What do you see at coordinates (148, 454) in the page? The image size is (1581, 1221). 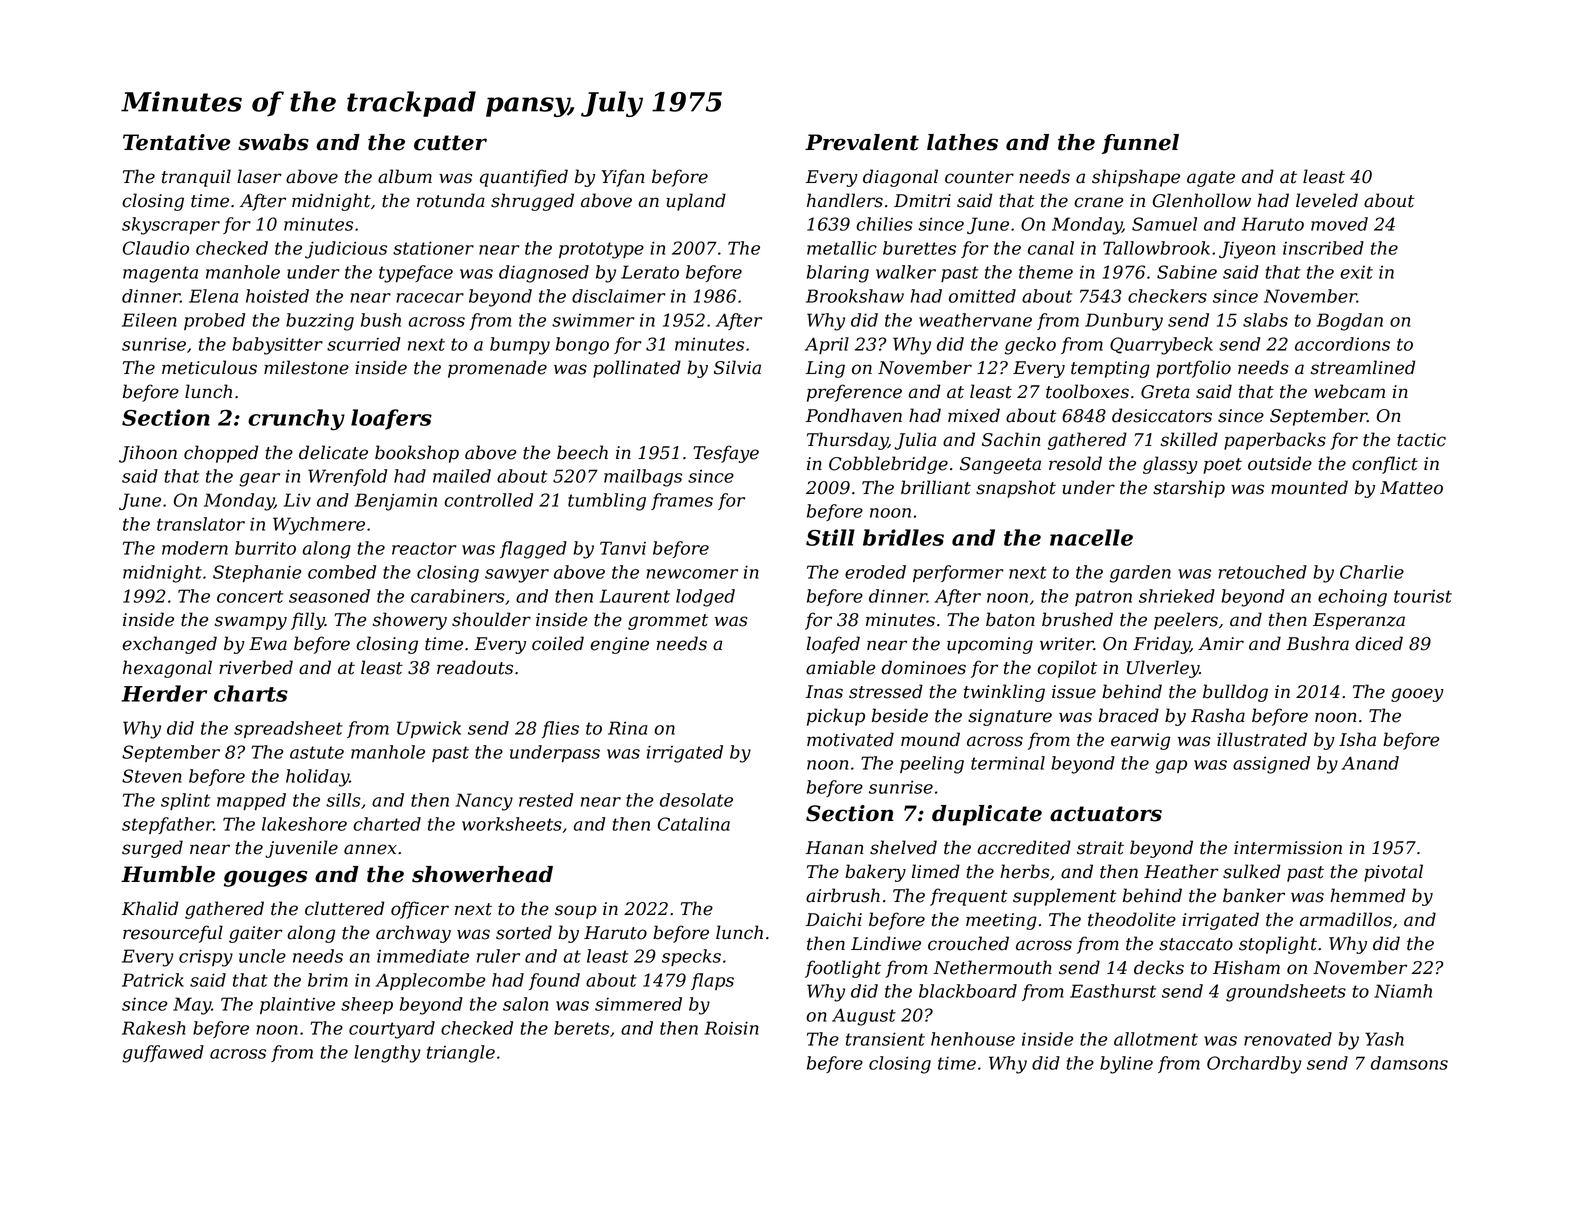 I see `Jihoon` at bounding box center [148, 454].
